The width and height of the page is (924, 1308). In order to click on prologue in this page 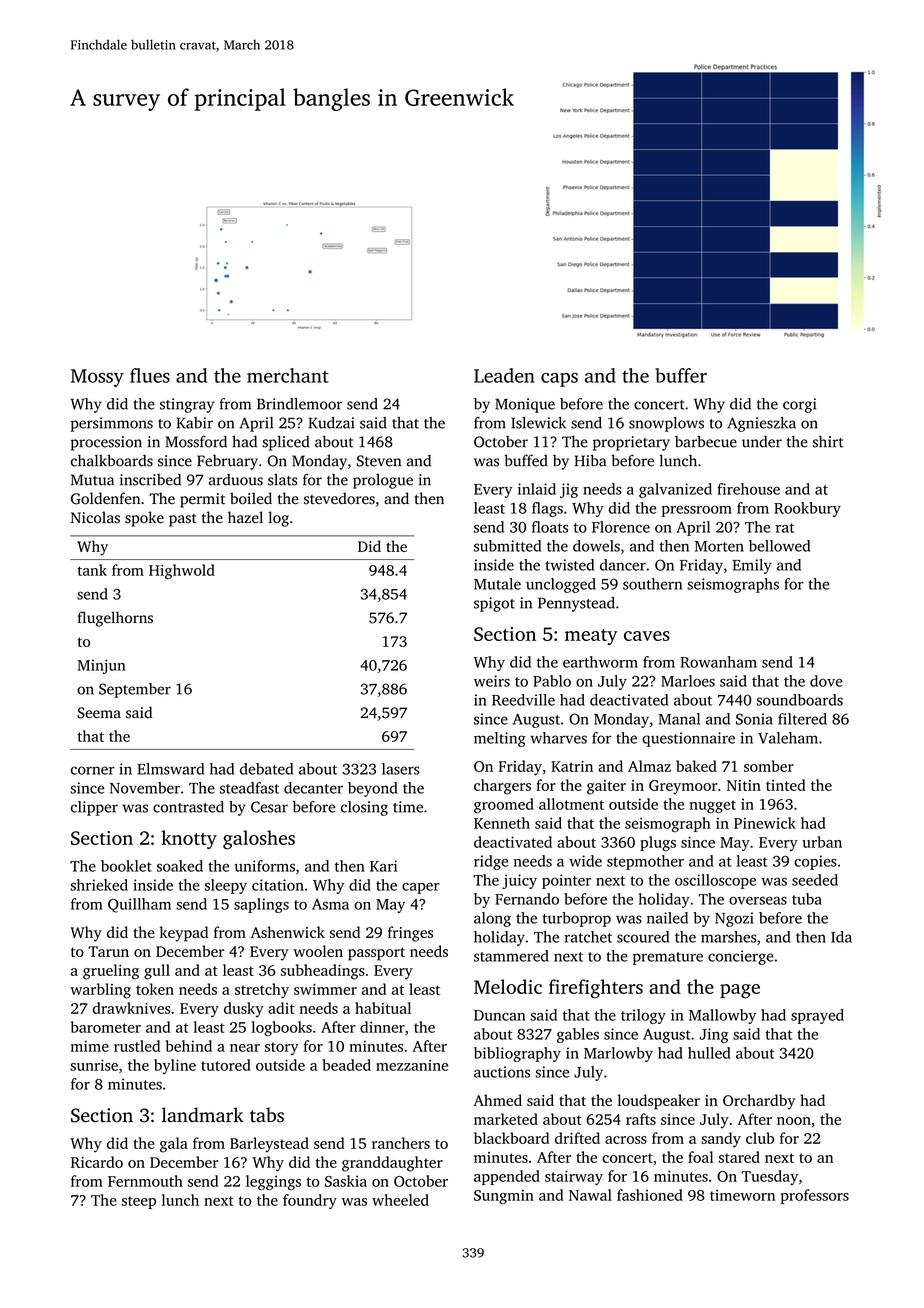, I will do `click(383, 481)`.
